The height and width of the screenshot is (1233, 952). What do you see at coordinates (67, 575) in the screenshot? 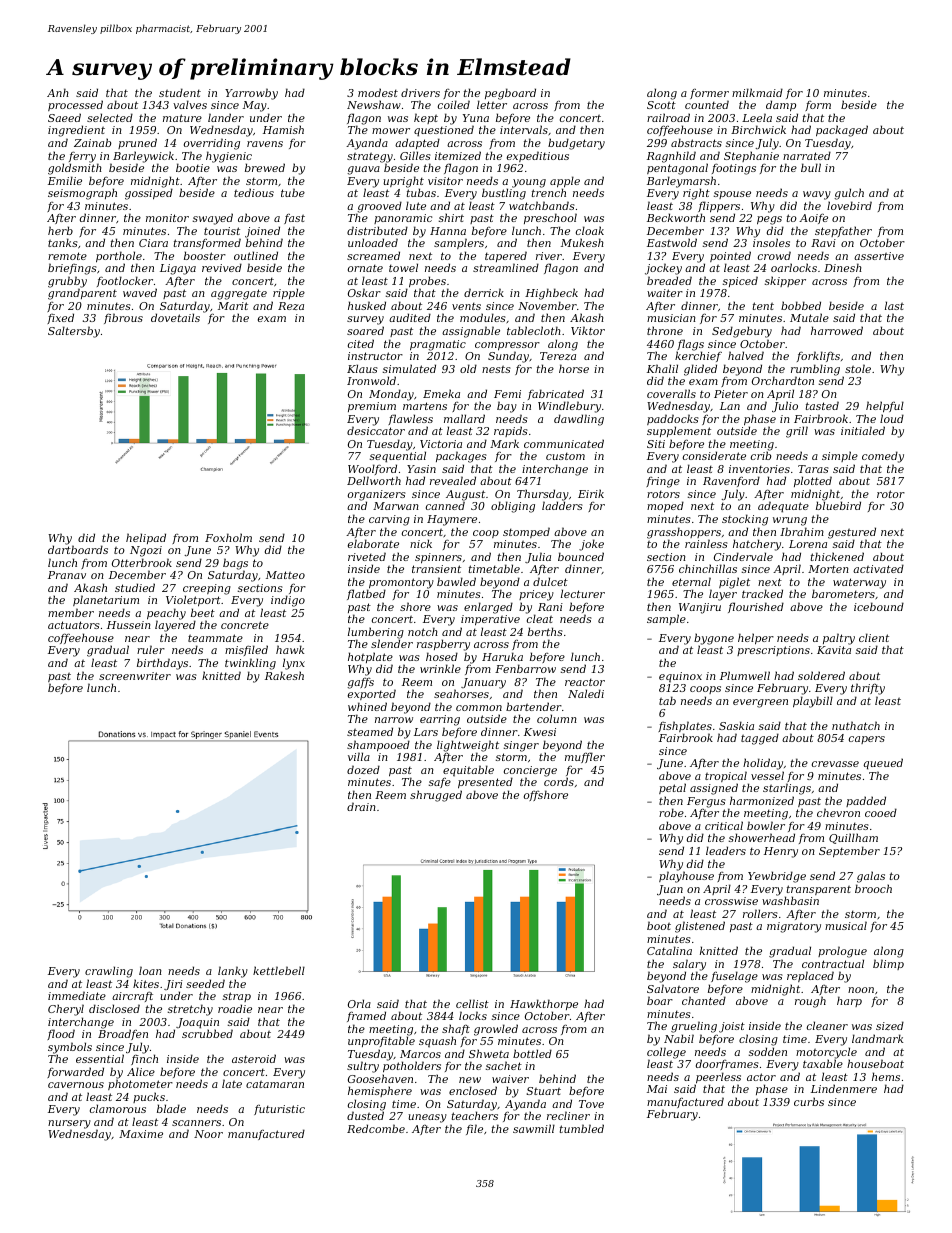
I see `Pranav` at bounding box center [67, 575].
